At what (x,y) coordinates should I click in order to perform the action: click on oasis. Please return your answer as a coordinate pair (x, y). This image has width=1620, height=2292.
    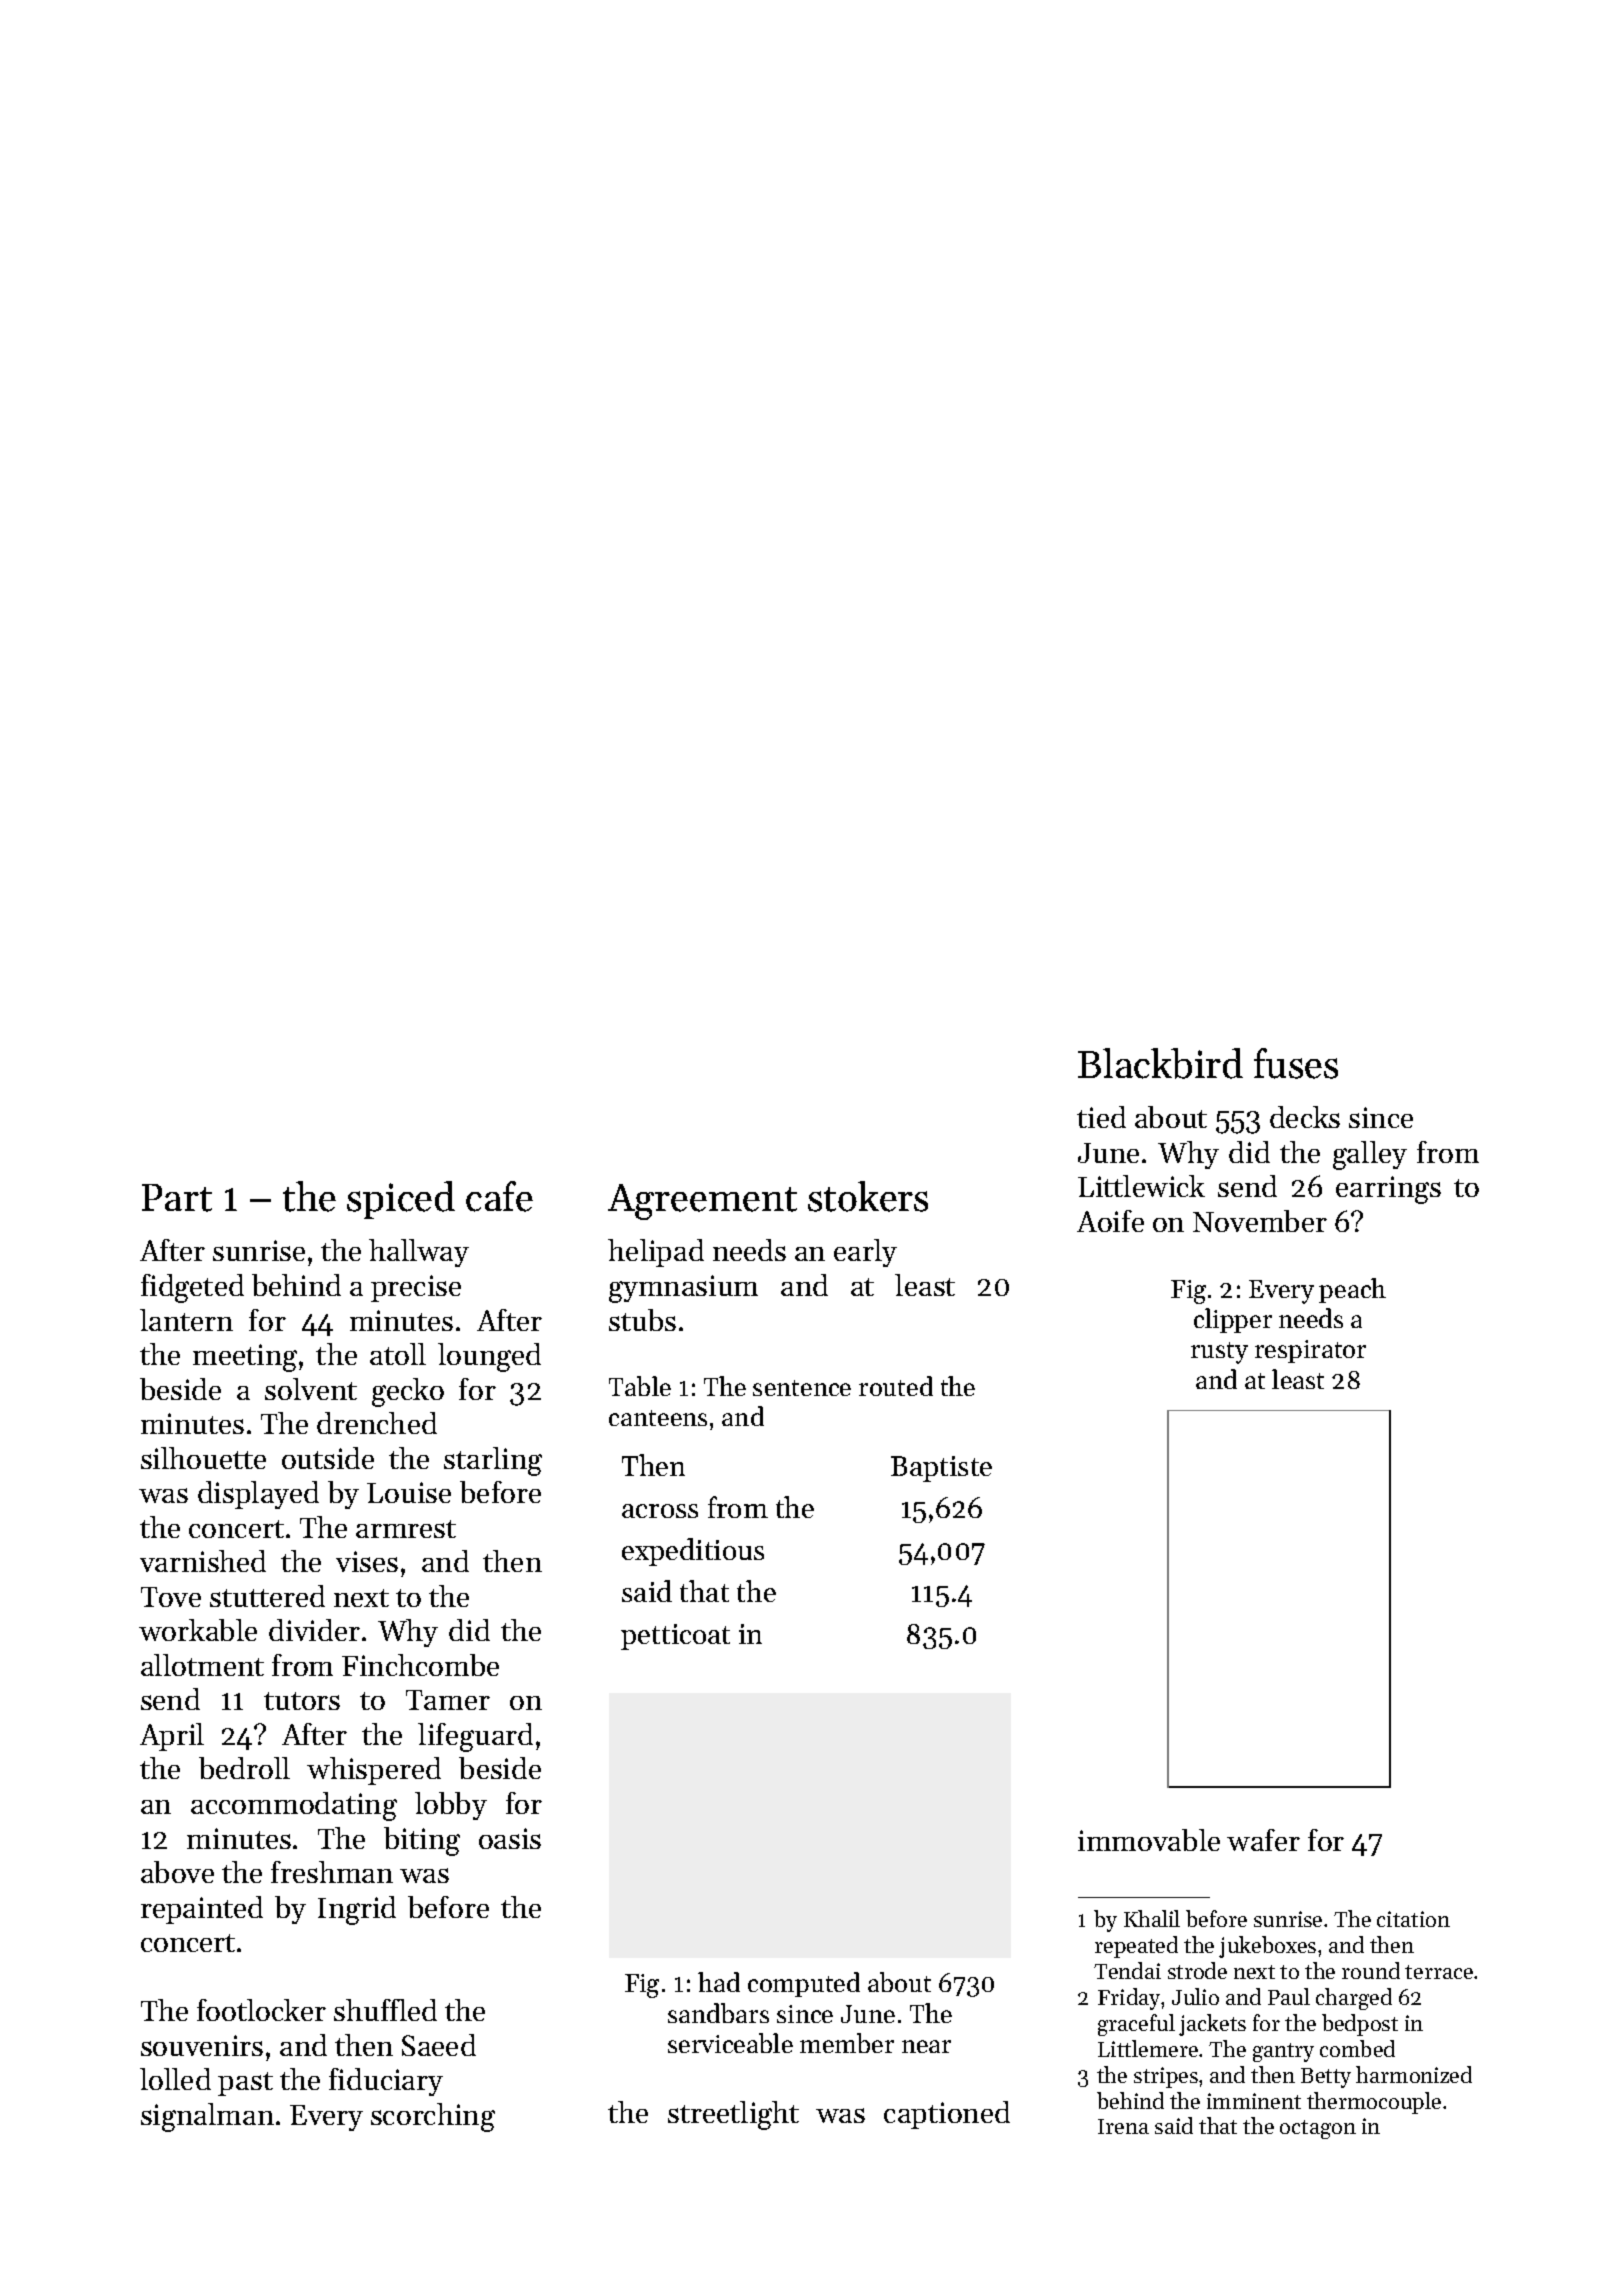
    Looking at the image, I should click on (510, 1838).
